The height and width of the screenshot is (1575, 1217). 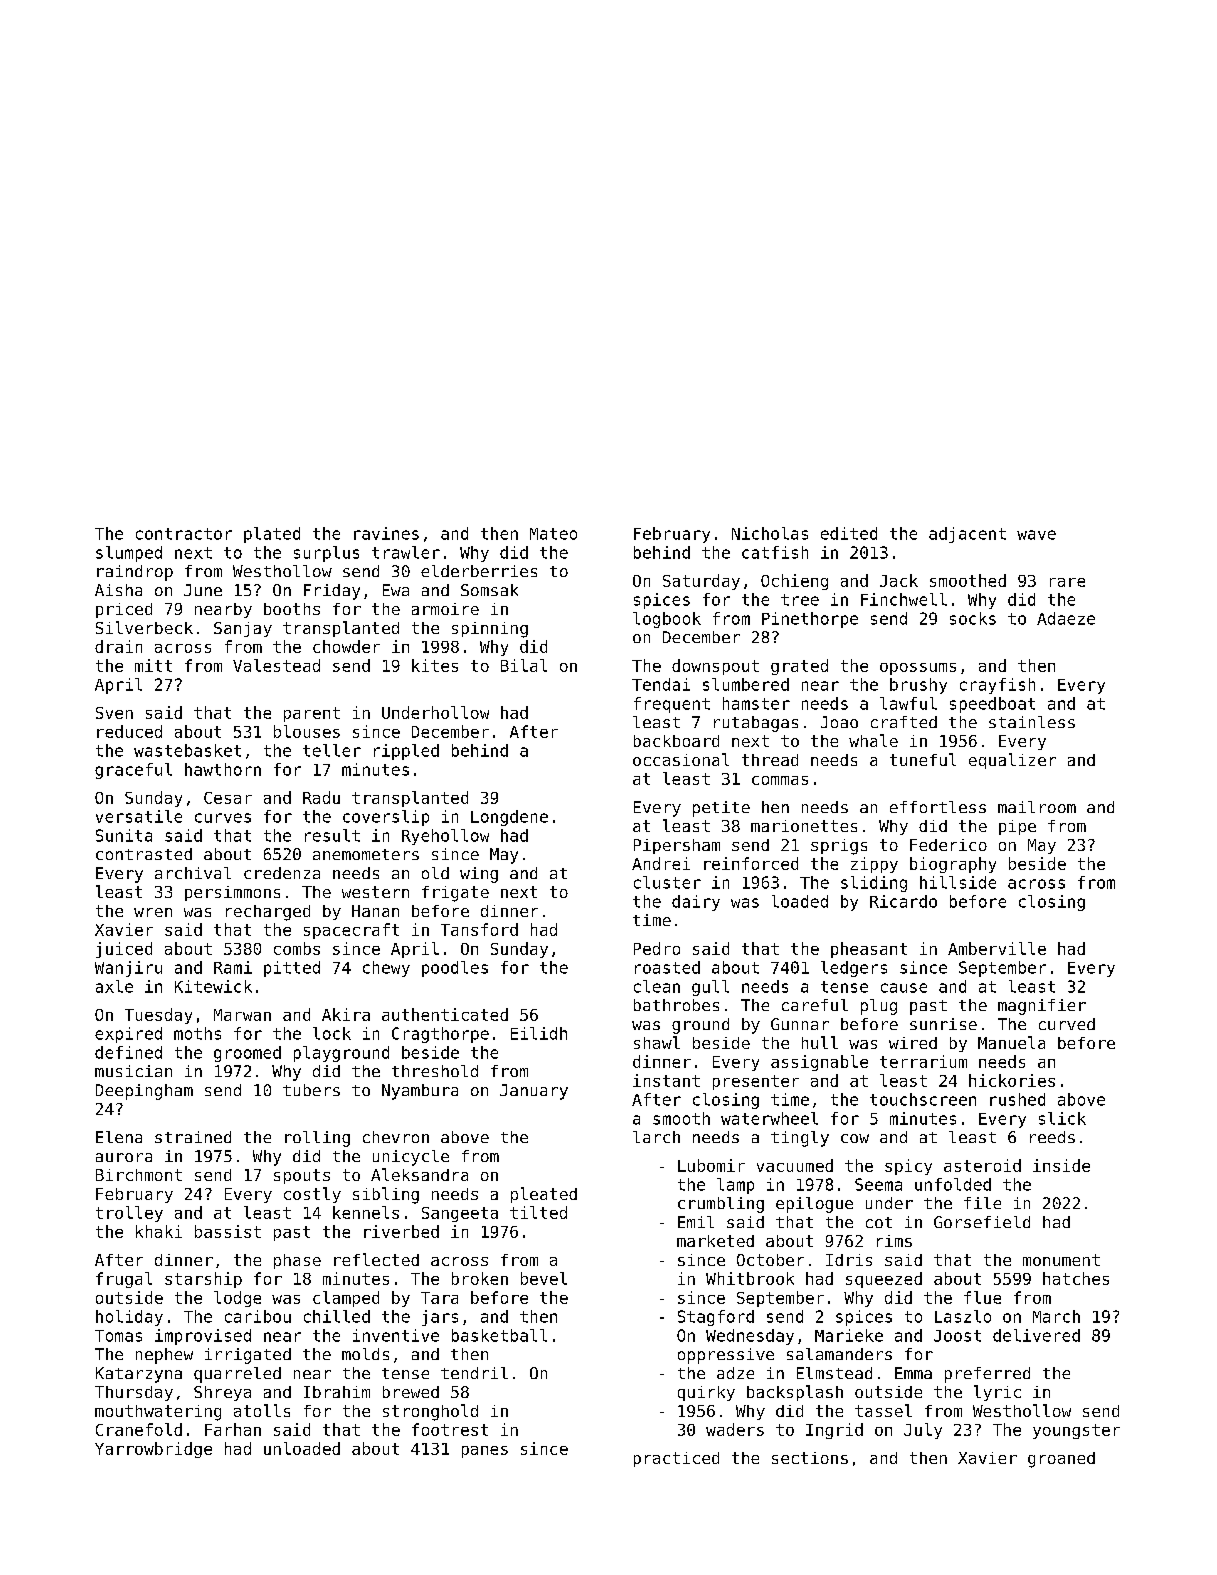 What do you see at coordinates (485, 1452) in the screenshot?
I see `panes` at bounding box center [485, 1452].
